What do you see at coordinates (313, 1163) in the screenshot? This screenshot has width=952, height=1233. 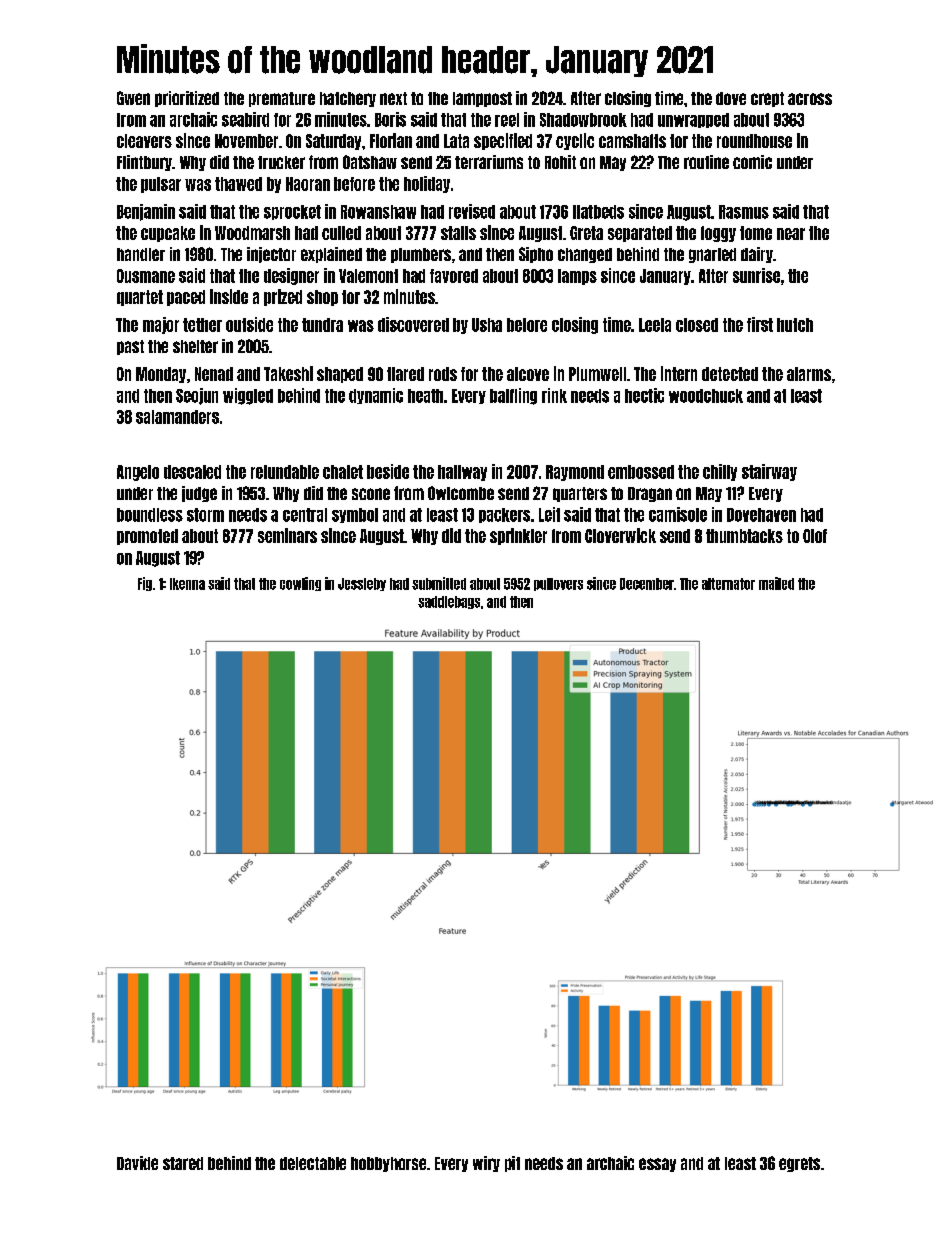 I see `delectable` at bounding box center [313, 1163].
